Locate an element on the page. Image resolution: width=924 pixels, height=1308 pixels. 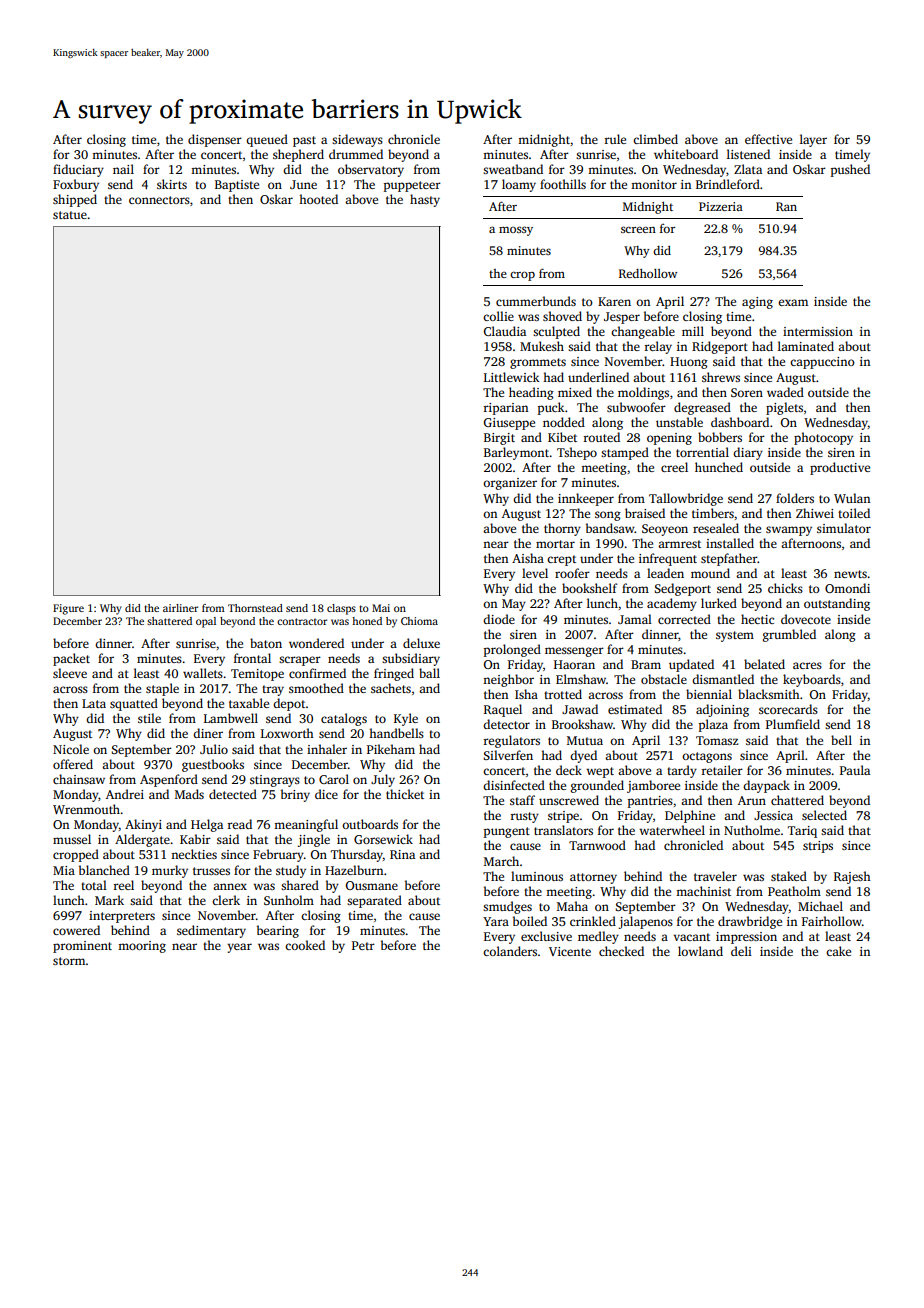
Redhollow is located at coordinates (648, 273).
